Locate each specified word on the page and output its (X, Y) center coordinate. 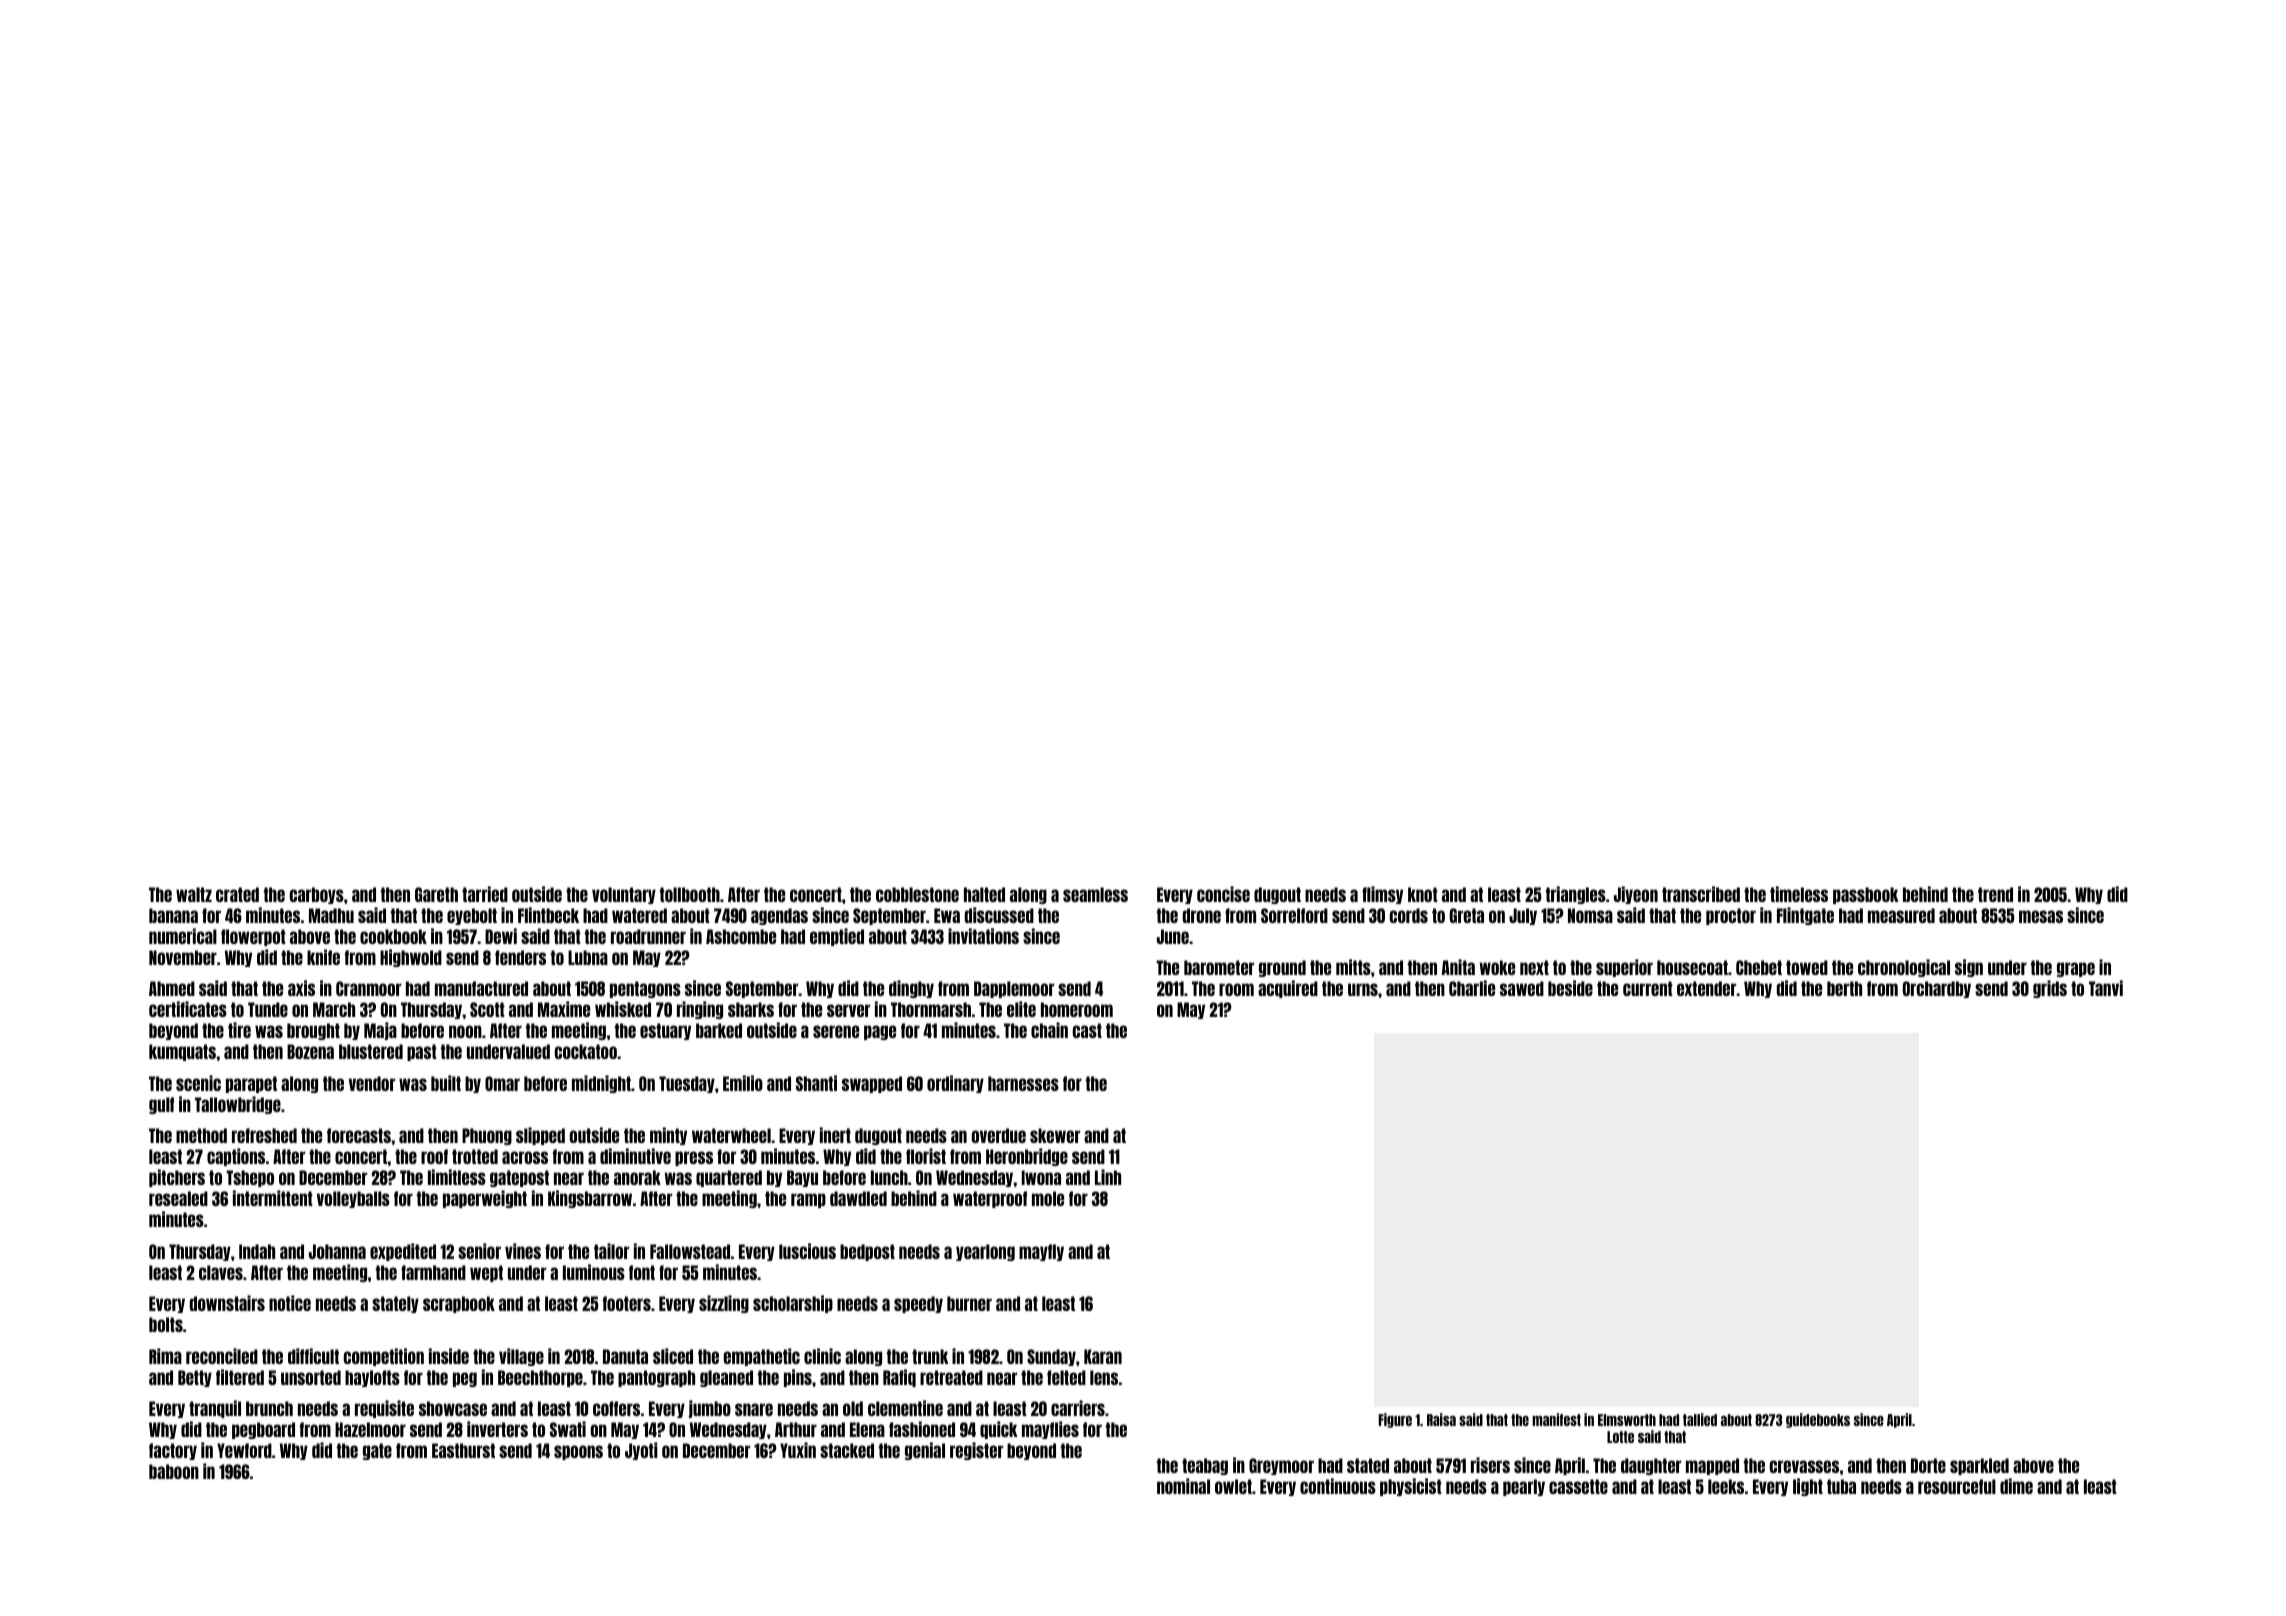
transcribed (1701, 894)
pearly (1524, 1487)
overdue (998, 1135)
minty (668, 1136)
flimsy (1382, 895)
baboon (174, 1471)
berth (1844, 988)
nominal (1183, 1486)
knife (323, 957)
